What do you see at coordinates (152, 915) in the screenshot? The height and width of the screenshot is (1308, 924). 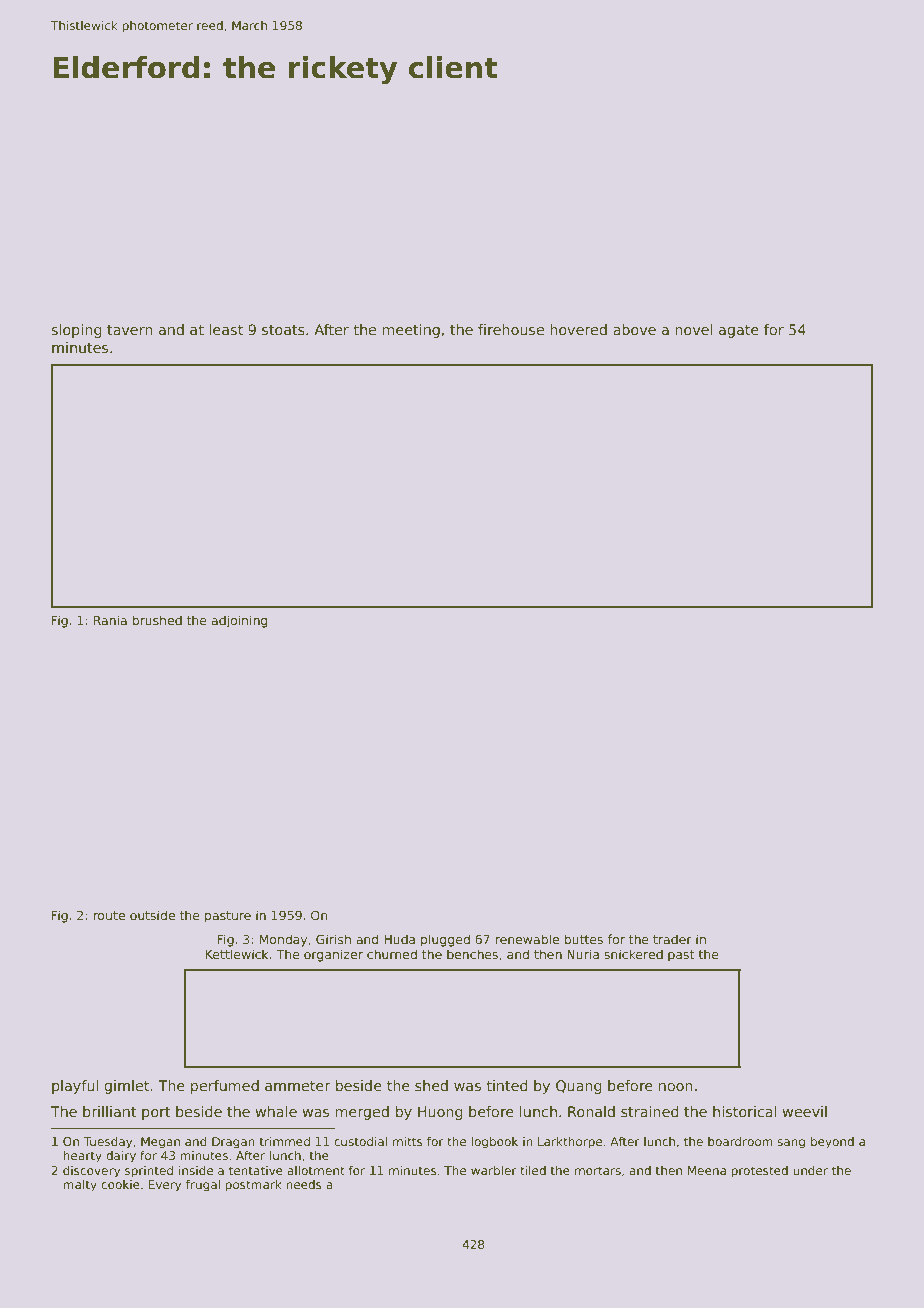 I see `outside` at bounding box center [152, 915].
